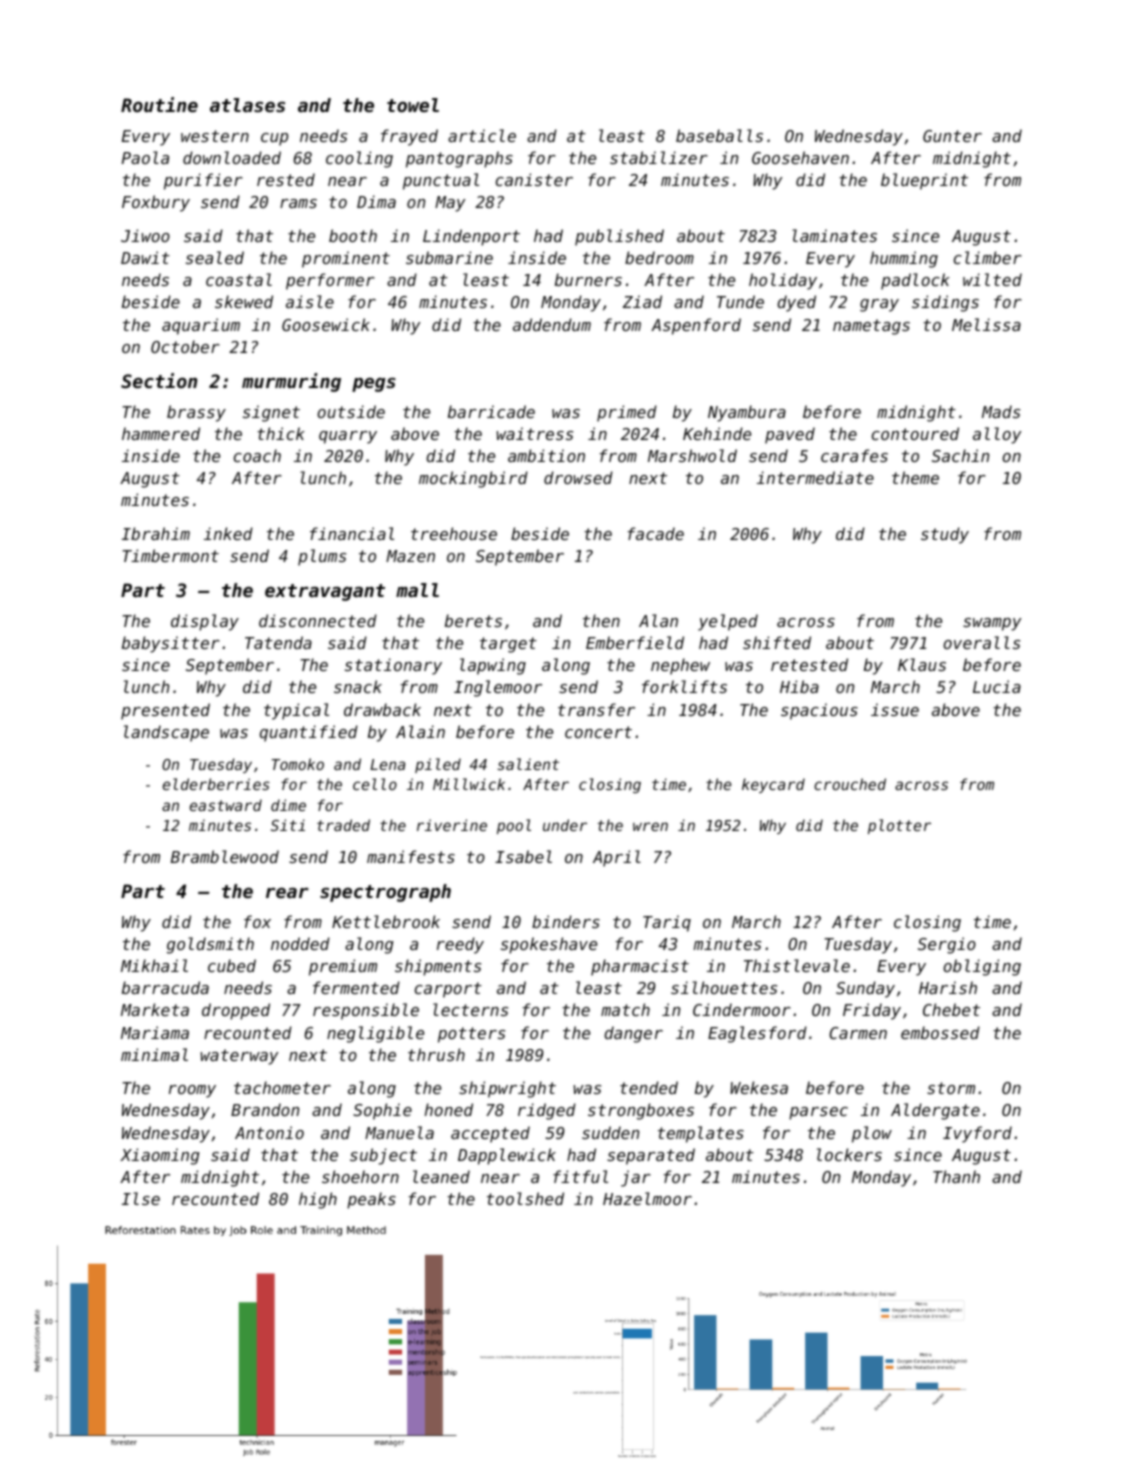 The height and width of the page is (1479, 1143). Describe the element at coordinates (159, 104) in the page. I see `Routine` at that location.
